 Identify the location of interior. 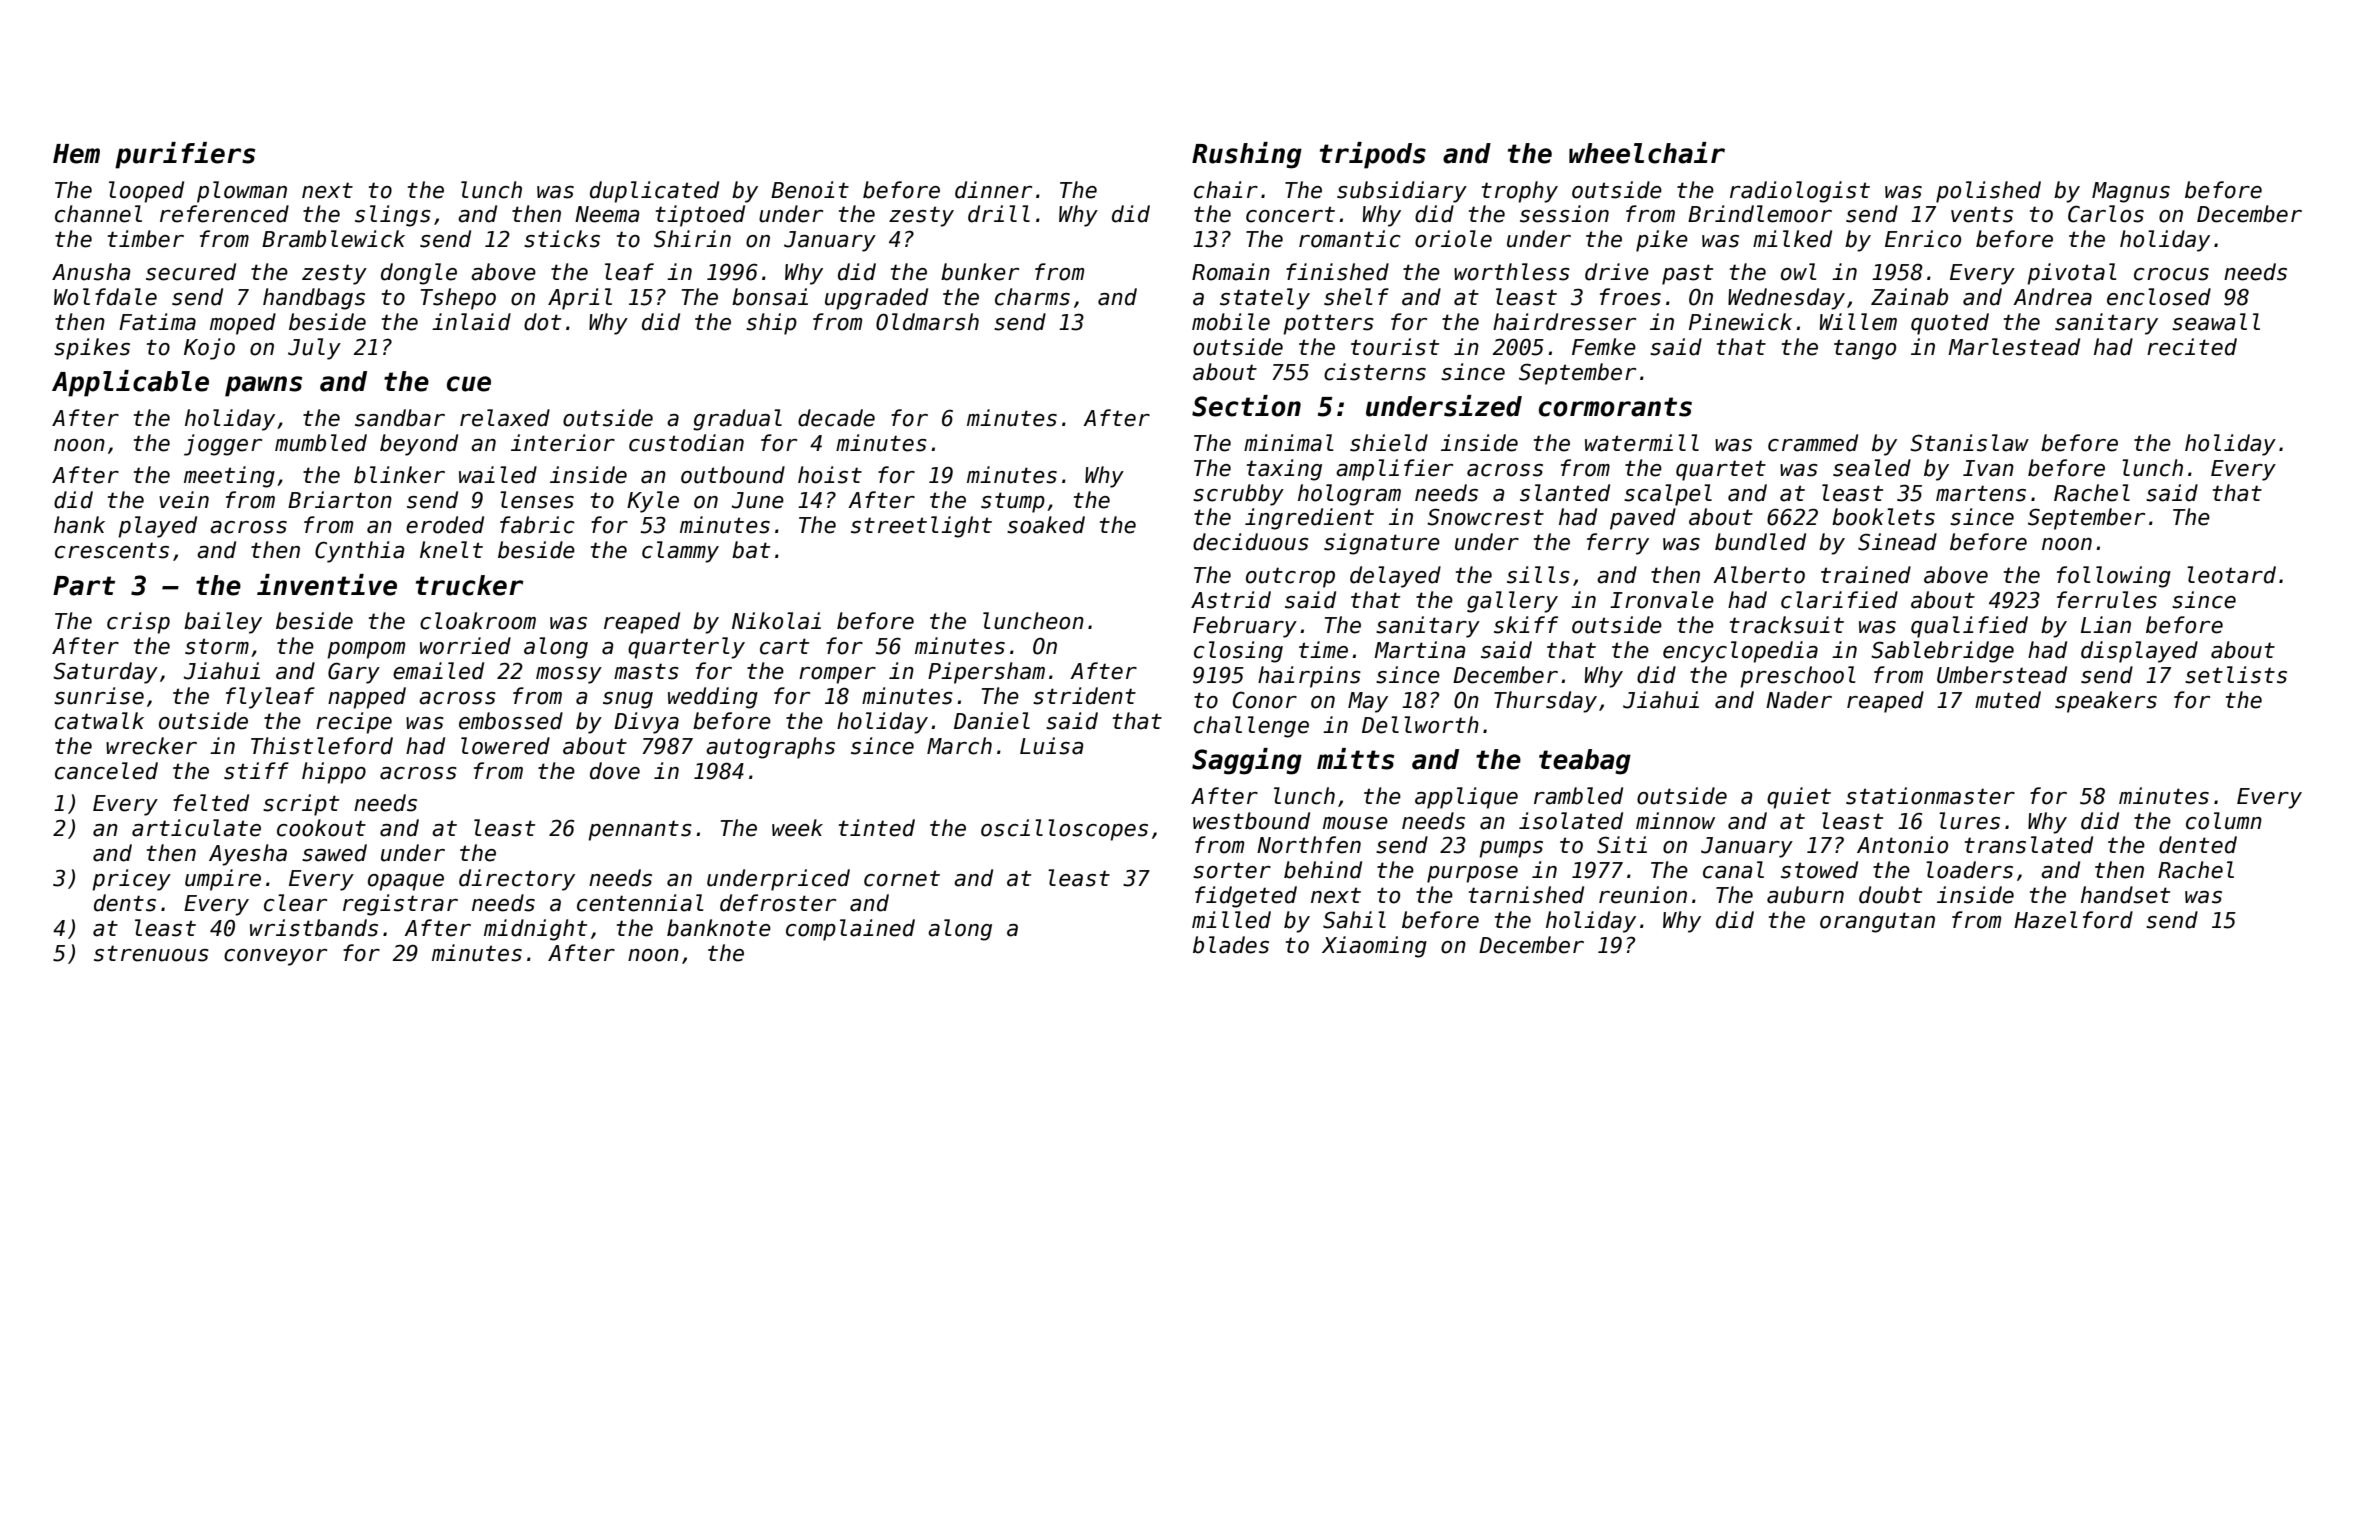
(563, 443).
